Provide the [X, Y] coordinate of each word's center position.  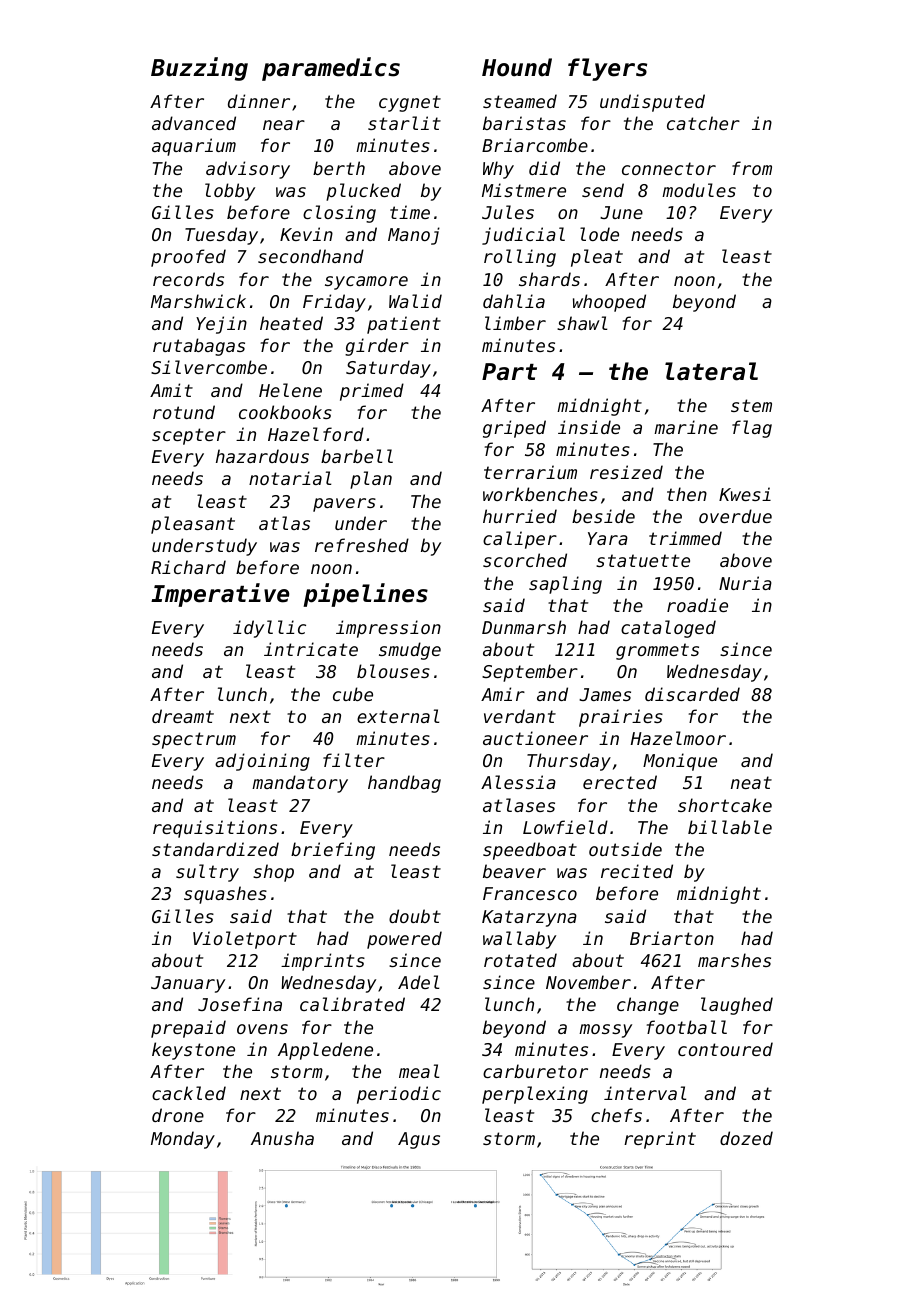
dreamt [183, 716]
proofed [188, 258]
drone [178, 1115]
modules [699, 190]
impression [388, 629]
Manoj [414, 236]
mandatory [300, 784]
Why [498, 170]
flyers [607, 69]
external [398, 716]
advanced [194, 123]
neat [751, 782]
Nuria [745, 583]
